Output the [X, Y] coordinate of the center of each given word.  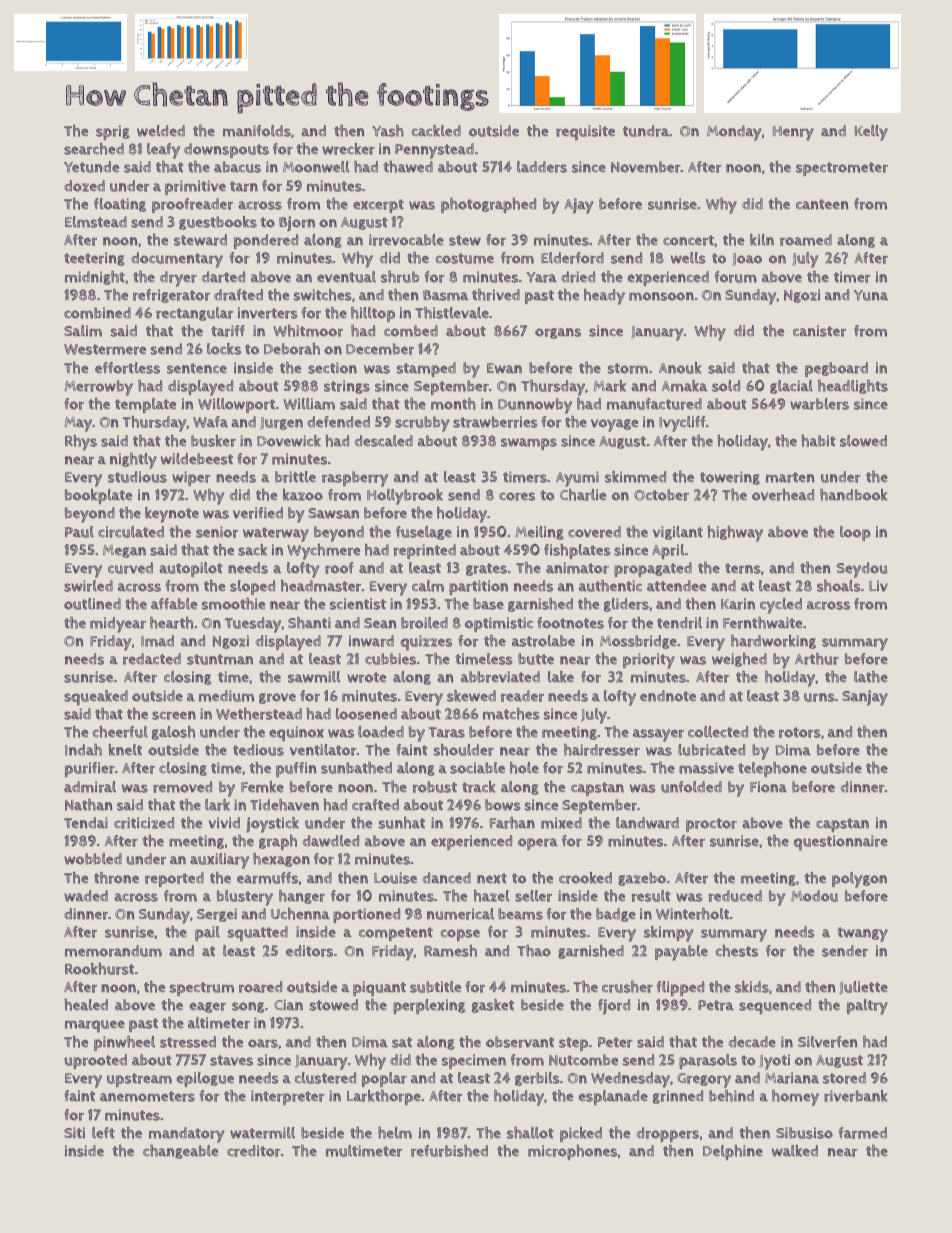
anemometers [147, 1096]
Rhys [81, 443]
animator [577, 568]
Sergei [217, 915]
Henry [793, 133]
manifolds [257, 131]
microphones [572, 1152]
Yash [388, 131]
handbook [853, 495]
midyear [118, 625]
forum [735, 277]
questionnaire [840, 843]
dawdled [330, 841]
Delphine [733, 1152]
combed [411, 331]
